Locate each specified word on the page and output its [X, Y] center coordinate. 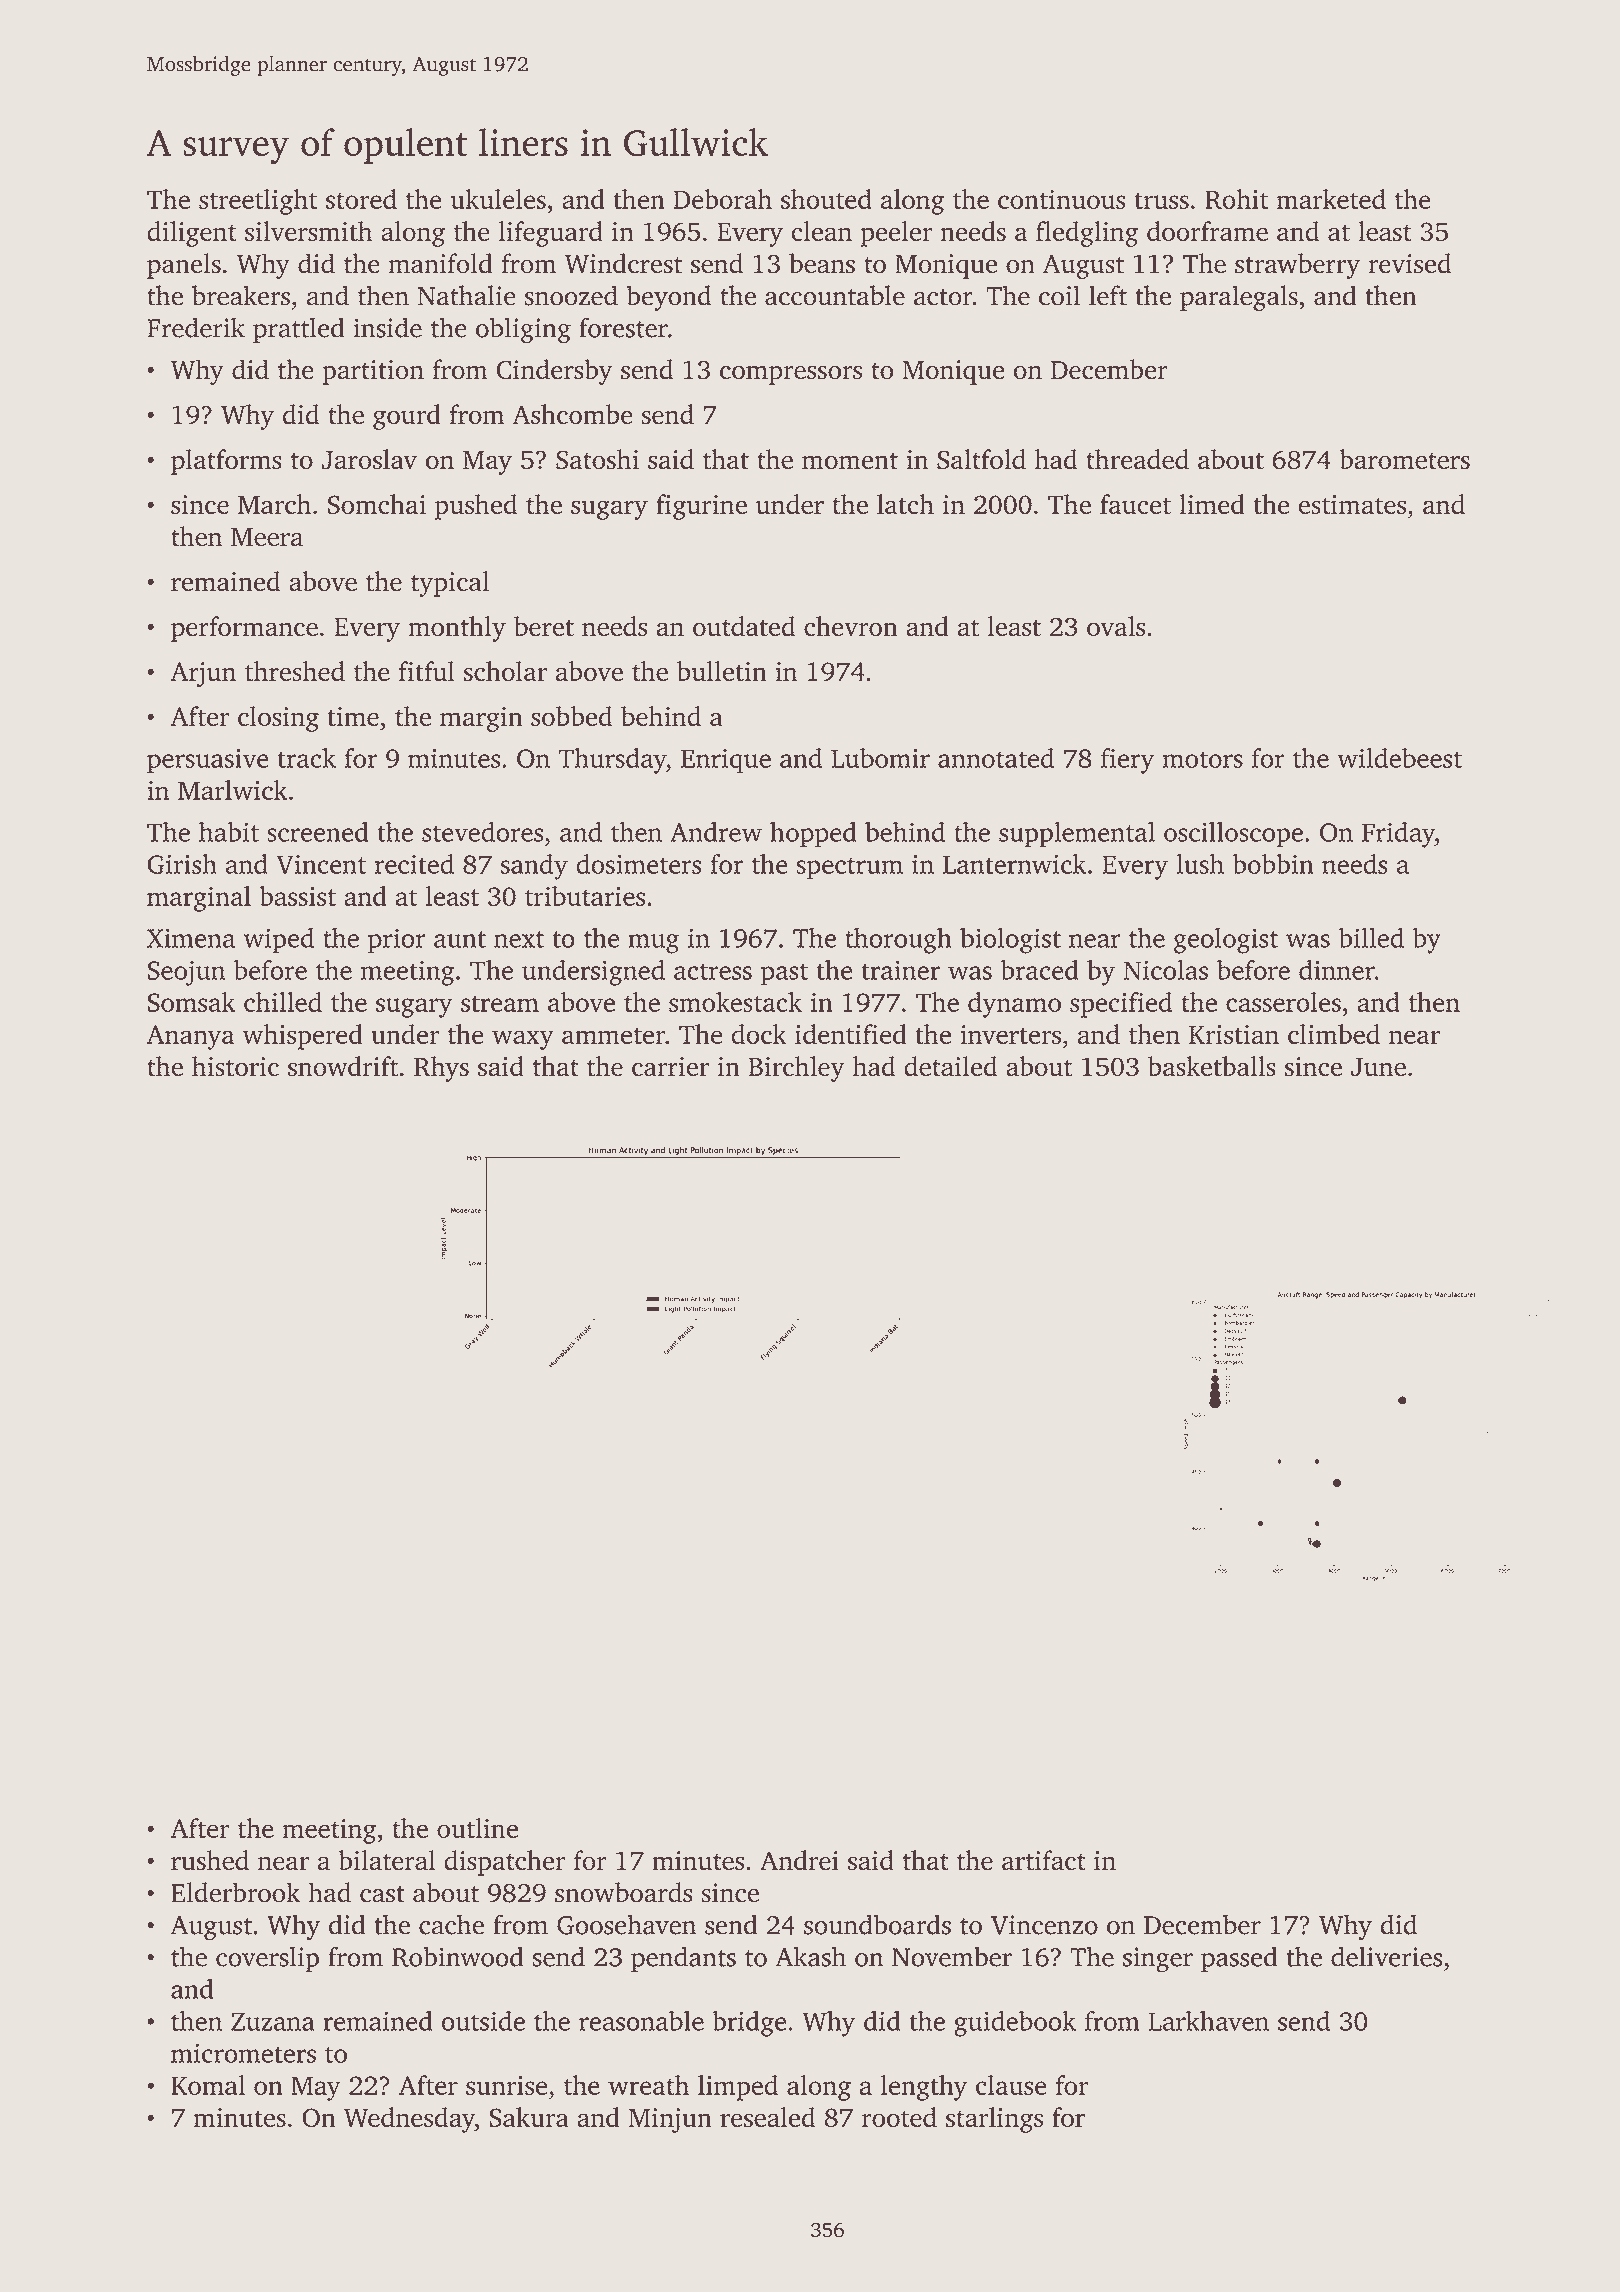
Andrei [799, 1860]
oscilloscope [1233, 835]
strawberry [1297, 266]
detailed [951, 1066]
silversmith [308, 231]
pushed [476, 507]
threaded [1137, 459]
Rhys [441, 1069]
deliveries [1387, 1956]
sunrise [507, 2085]
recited [414, 864]
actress [713, 971]
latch [905, 504]
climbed [1334, 1034]
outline [477, 1828]
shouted [826, 199]
